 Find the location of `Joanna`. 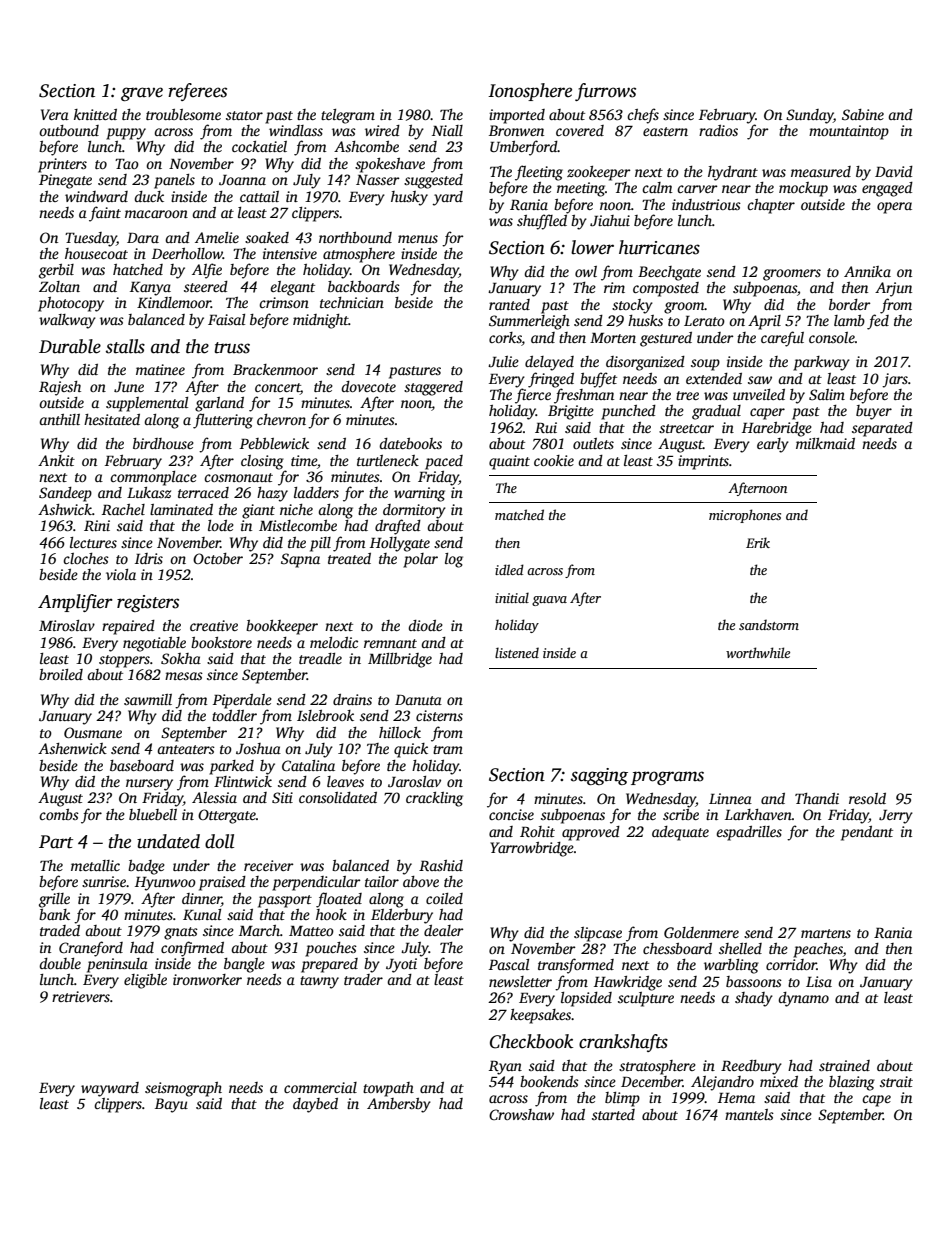

Joanna is located at coordinates (242, 180).
